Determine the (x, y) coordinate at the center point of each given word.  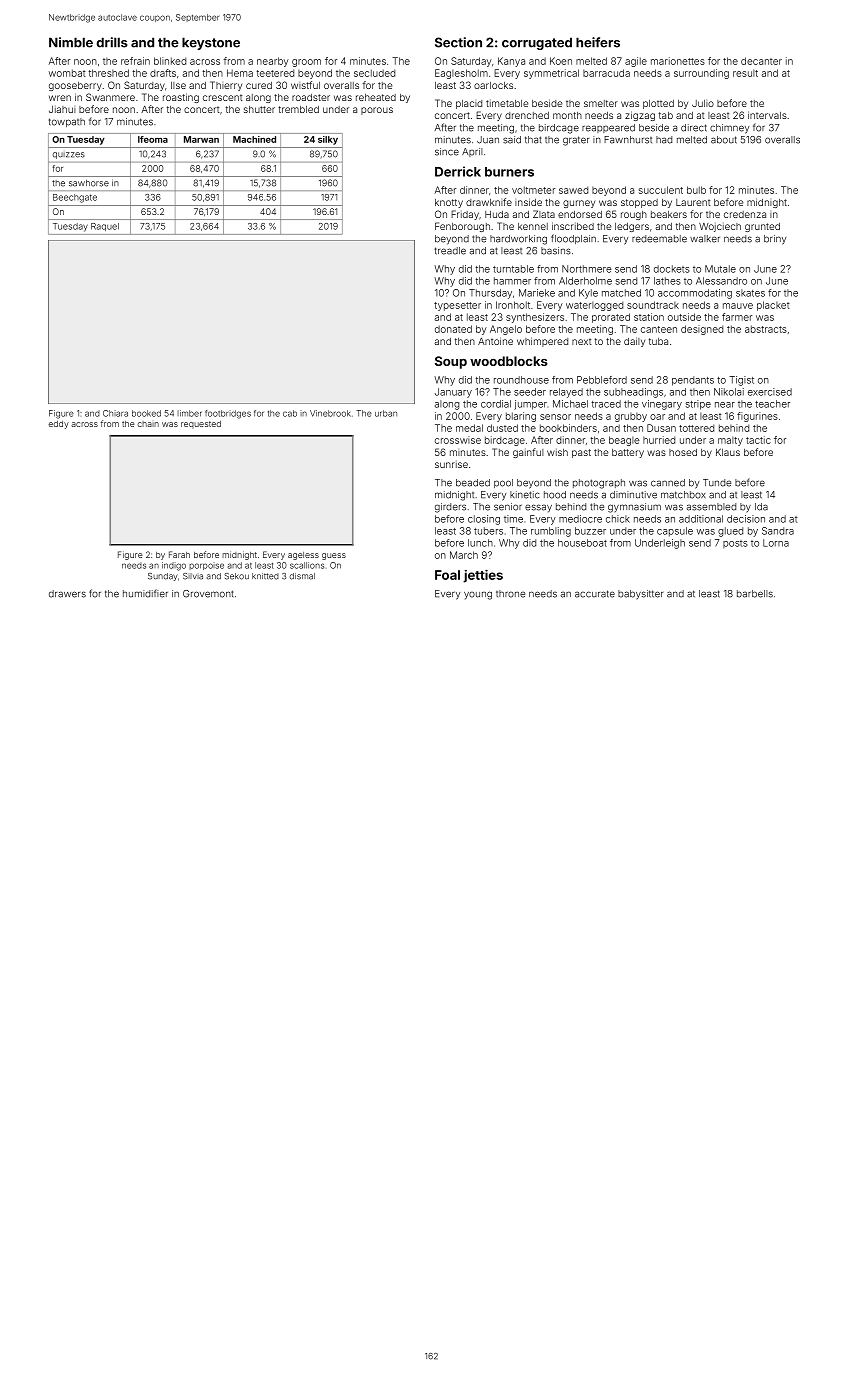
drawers (67, 594)
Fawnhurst (628, 140)
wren (60, 98)
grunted (762, 227)
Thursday (490, 294)
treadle (450, 251)
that (533, 140)
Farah (179, 554)
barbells (755, 594)
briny (775, 240)
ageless (303, 556)
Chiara (115, 413)
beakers (669, 214)
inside (528, 202)
